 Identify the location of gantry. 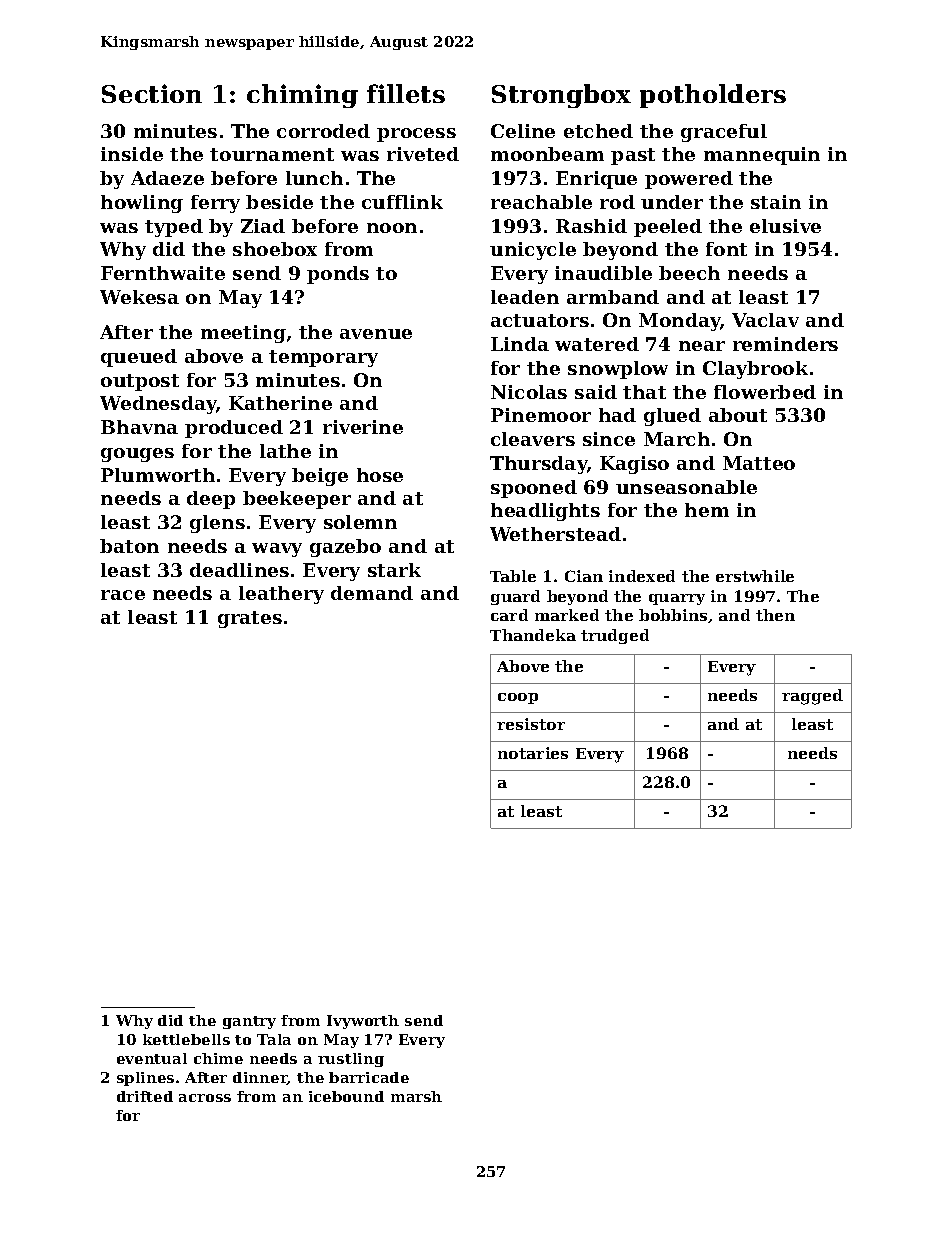
(249, 1022).
